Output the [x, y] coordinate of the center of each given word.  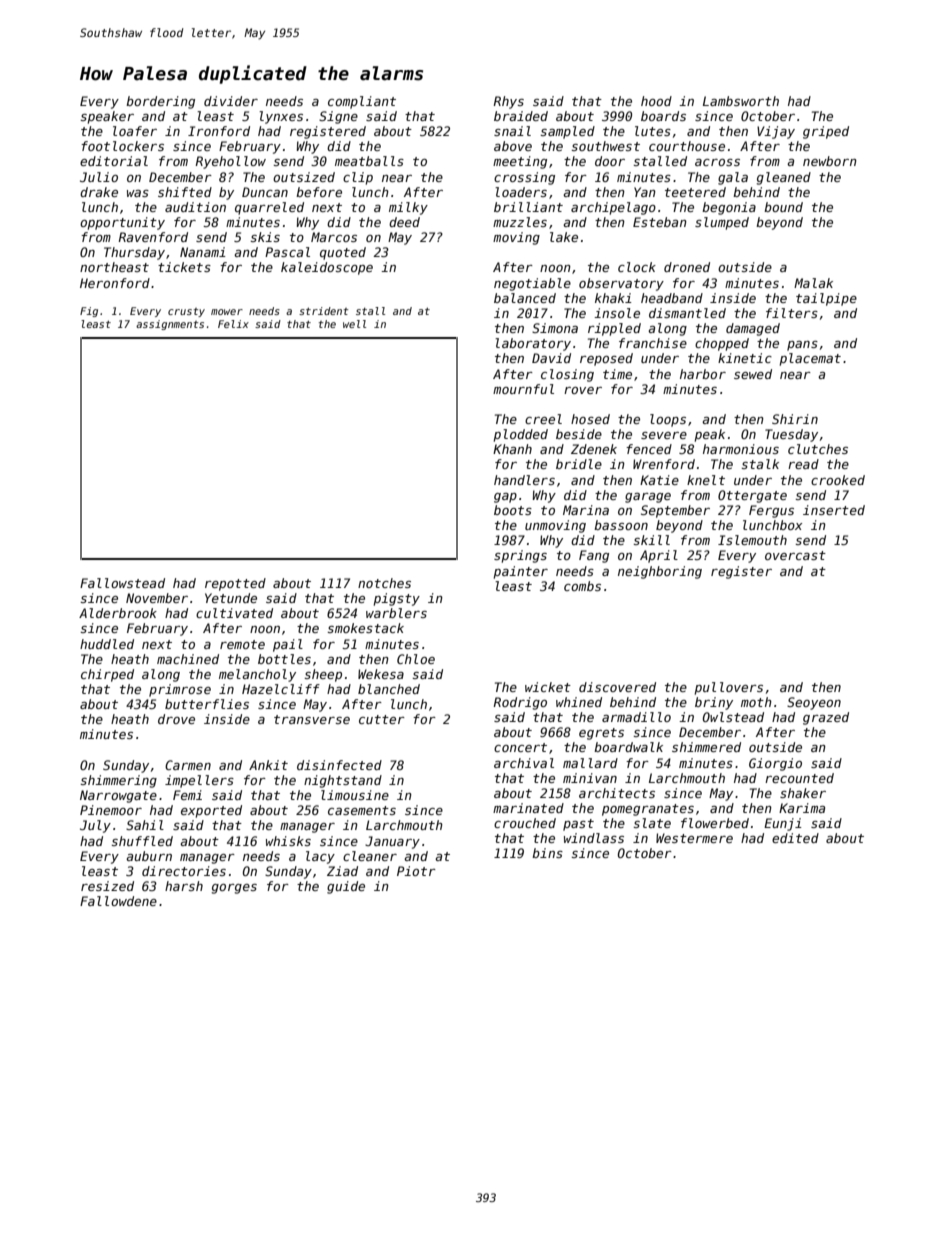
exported [211, 811]
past [578, 825]
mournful [523, 389]
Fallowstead [122, 583]
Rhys [508, 102]
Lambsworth [741, 101]
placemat [810, 359]
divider [231, 101]
